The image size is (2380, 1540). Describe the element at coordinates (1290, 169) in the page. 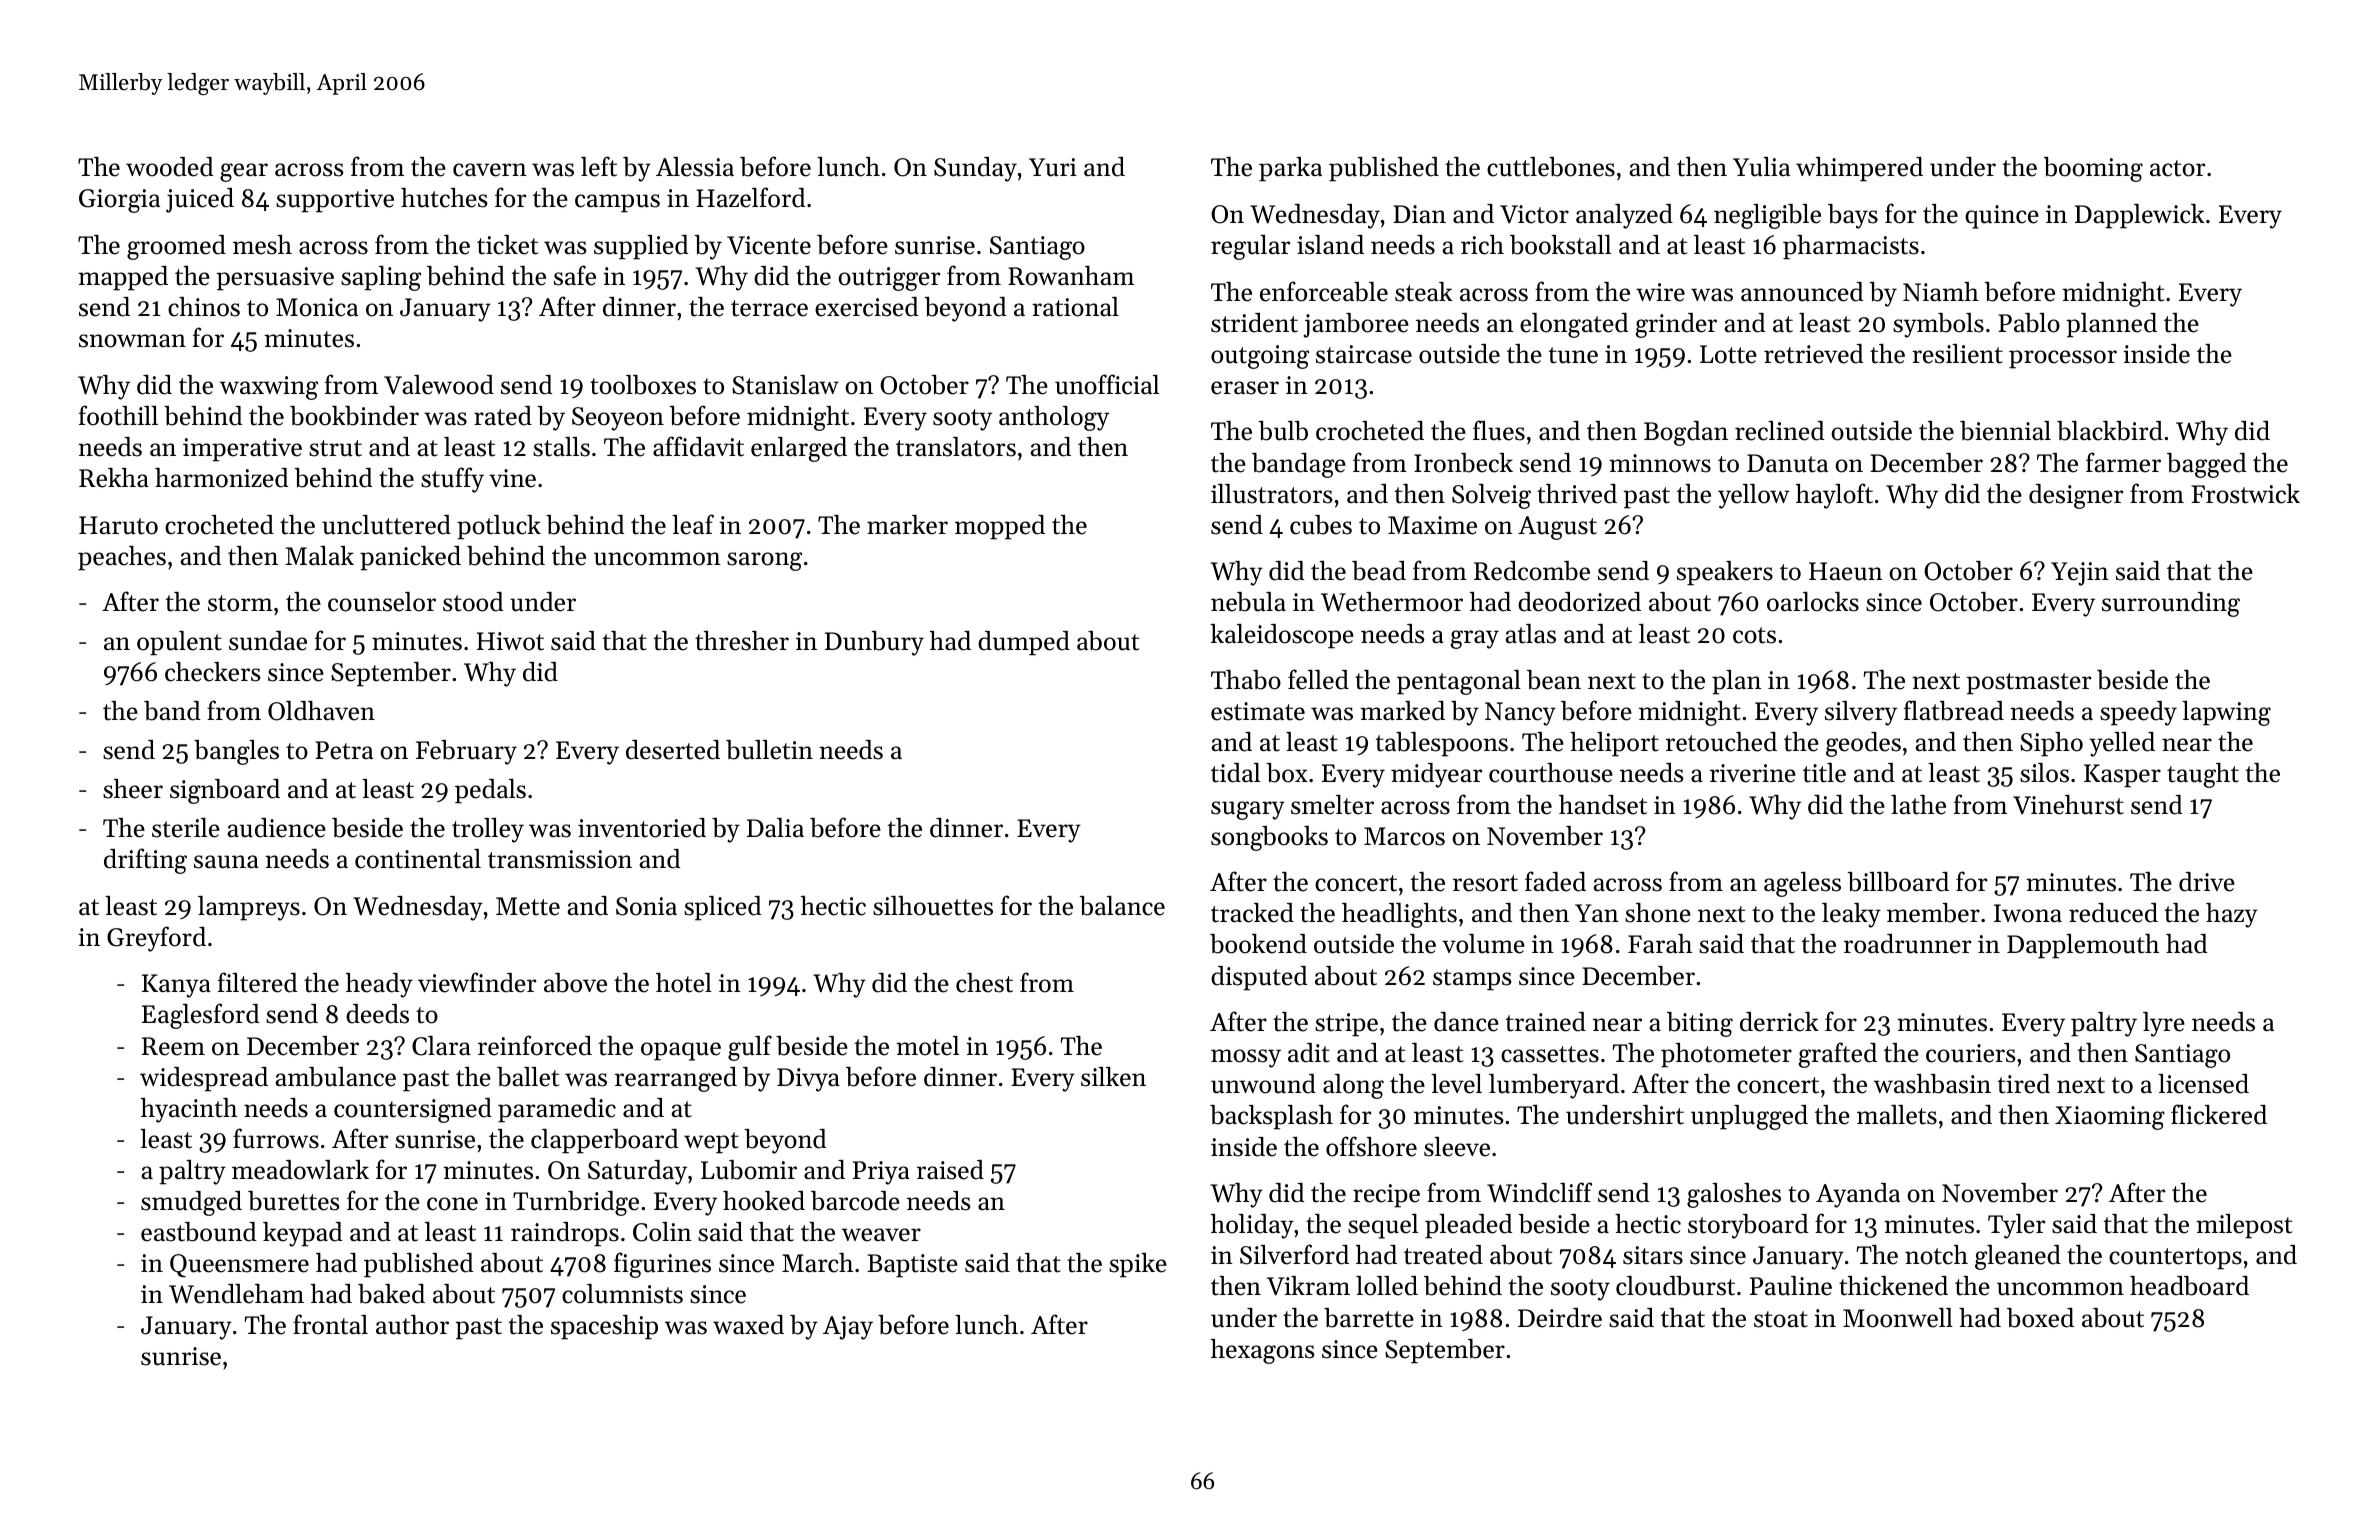

I see `parka` at that location.
